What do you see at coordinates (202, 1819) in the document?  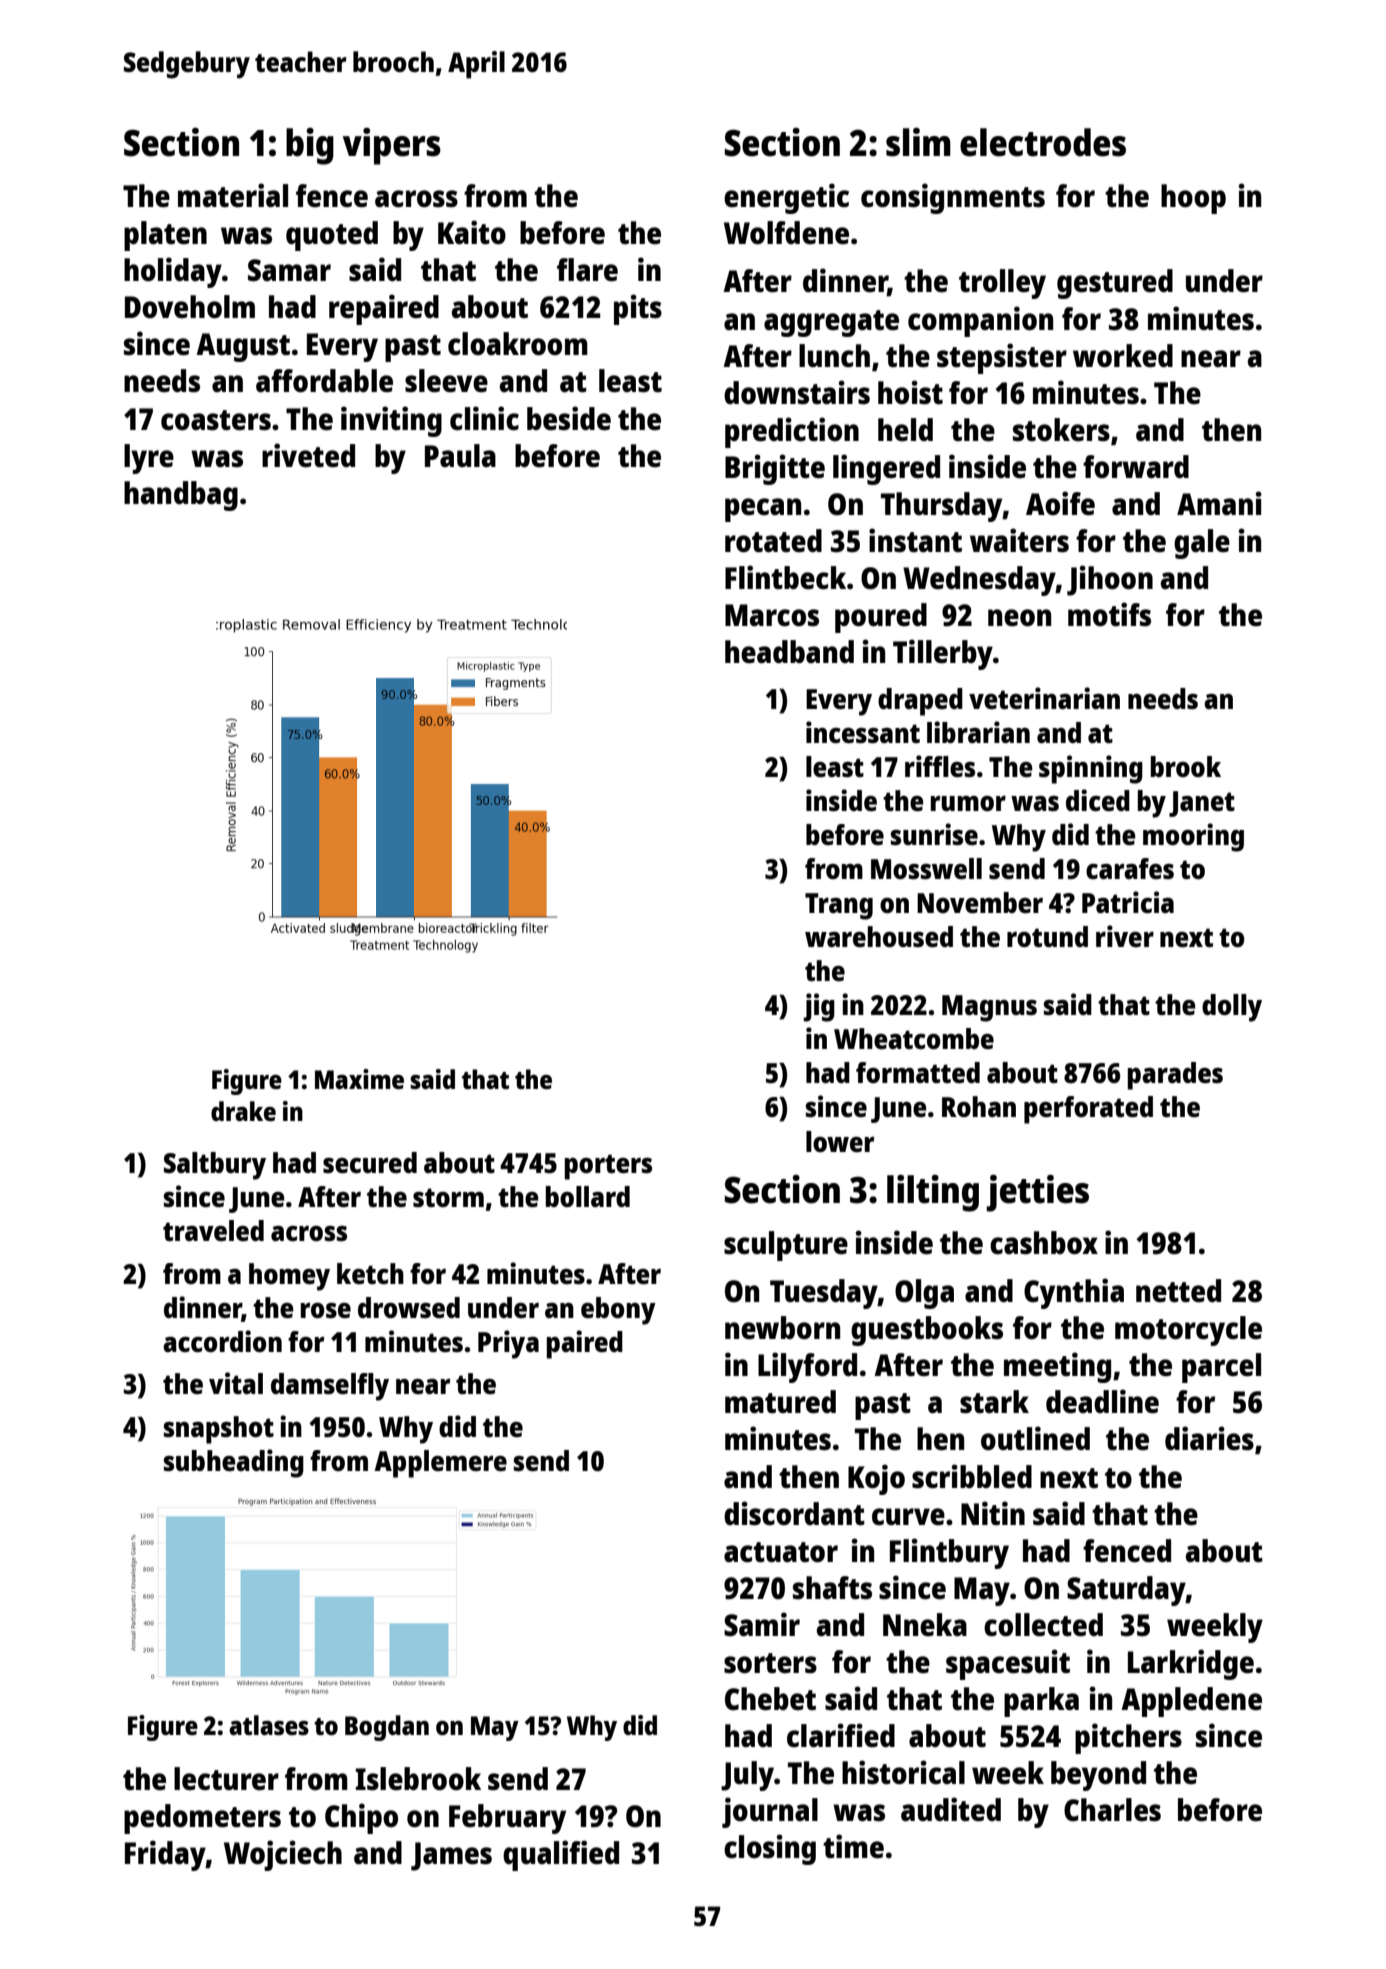 I see `pedometers` at bounding box center [202, 1819].
